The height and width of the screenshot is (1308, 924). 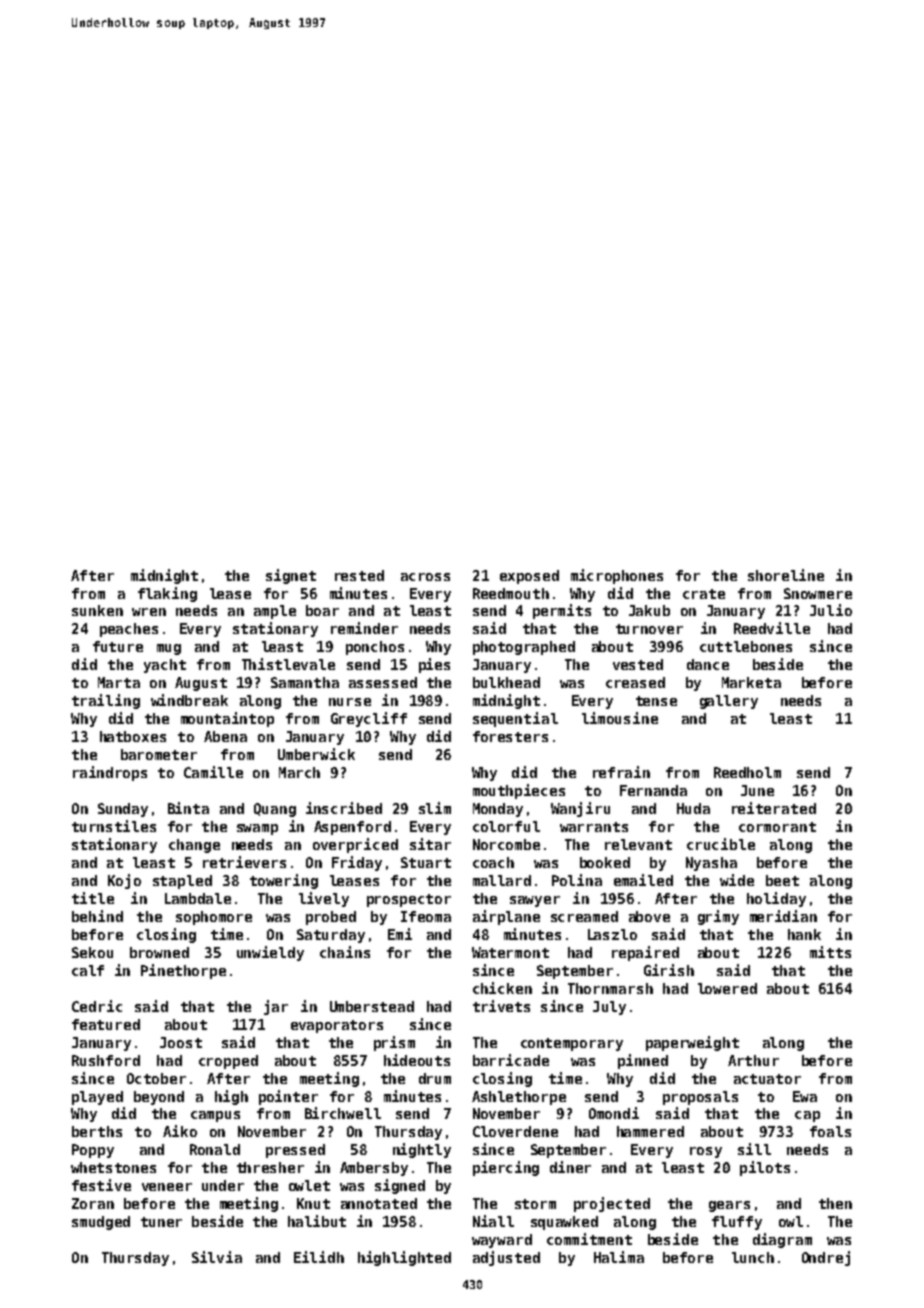 What do you see at coordinates (729, 702) in the screenshot?
I see `gallery` at bounding box center [729, 702].
